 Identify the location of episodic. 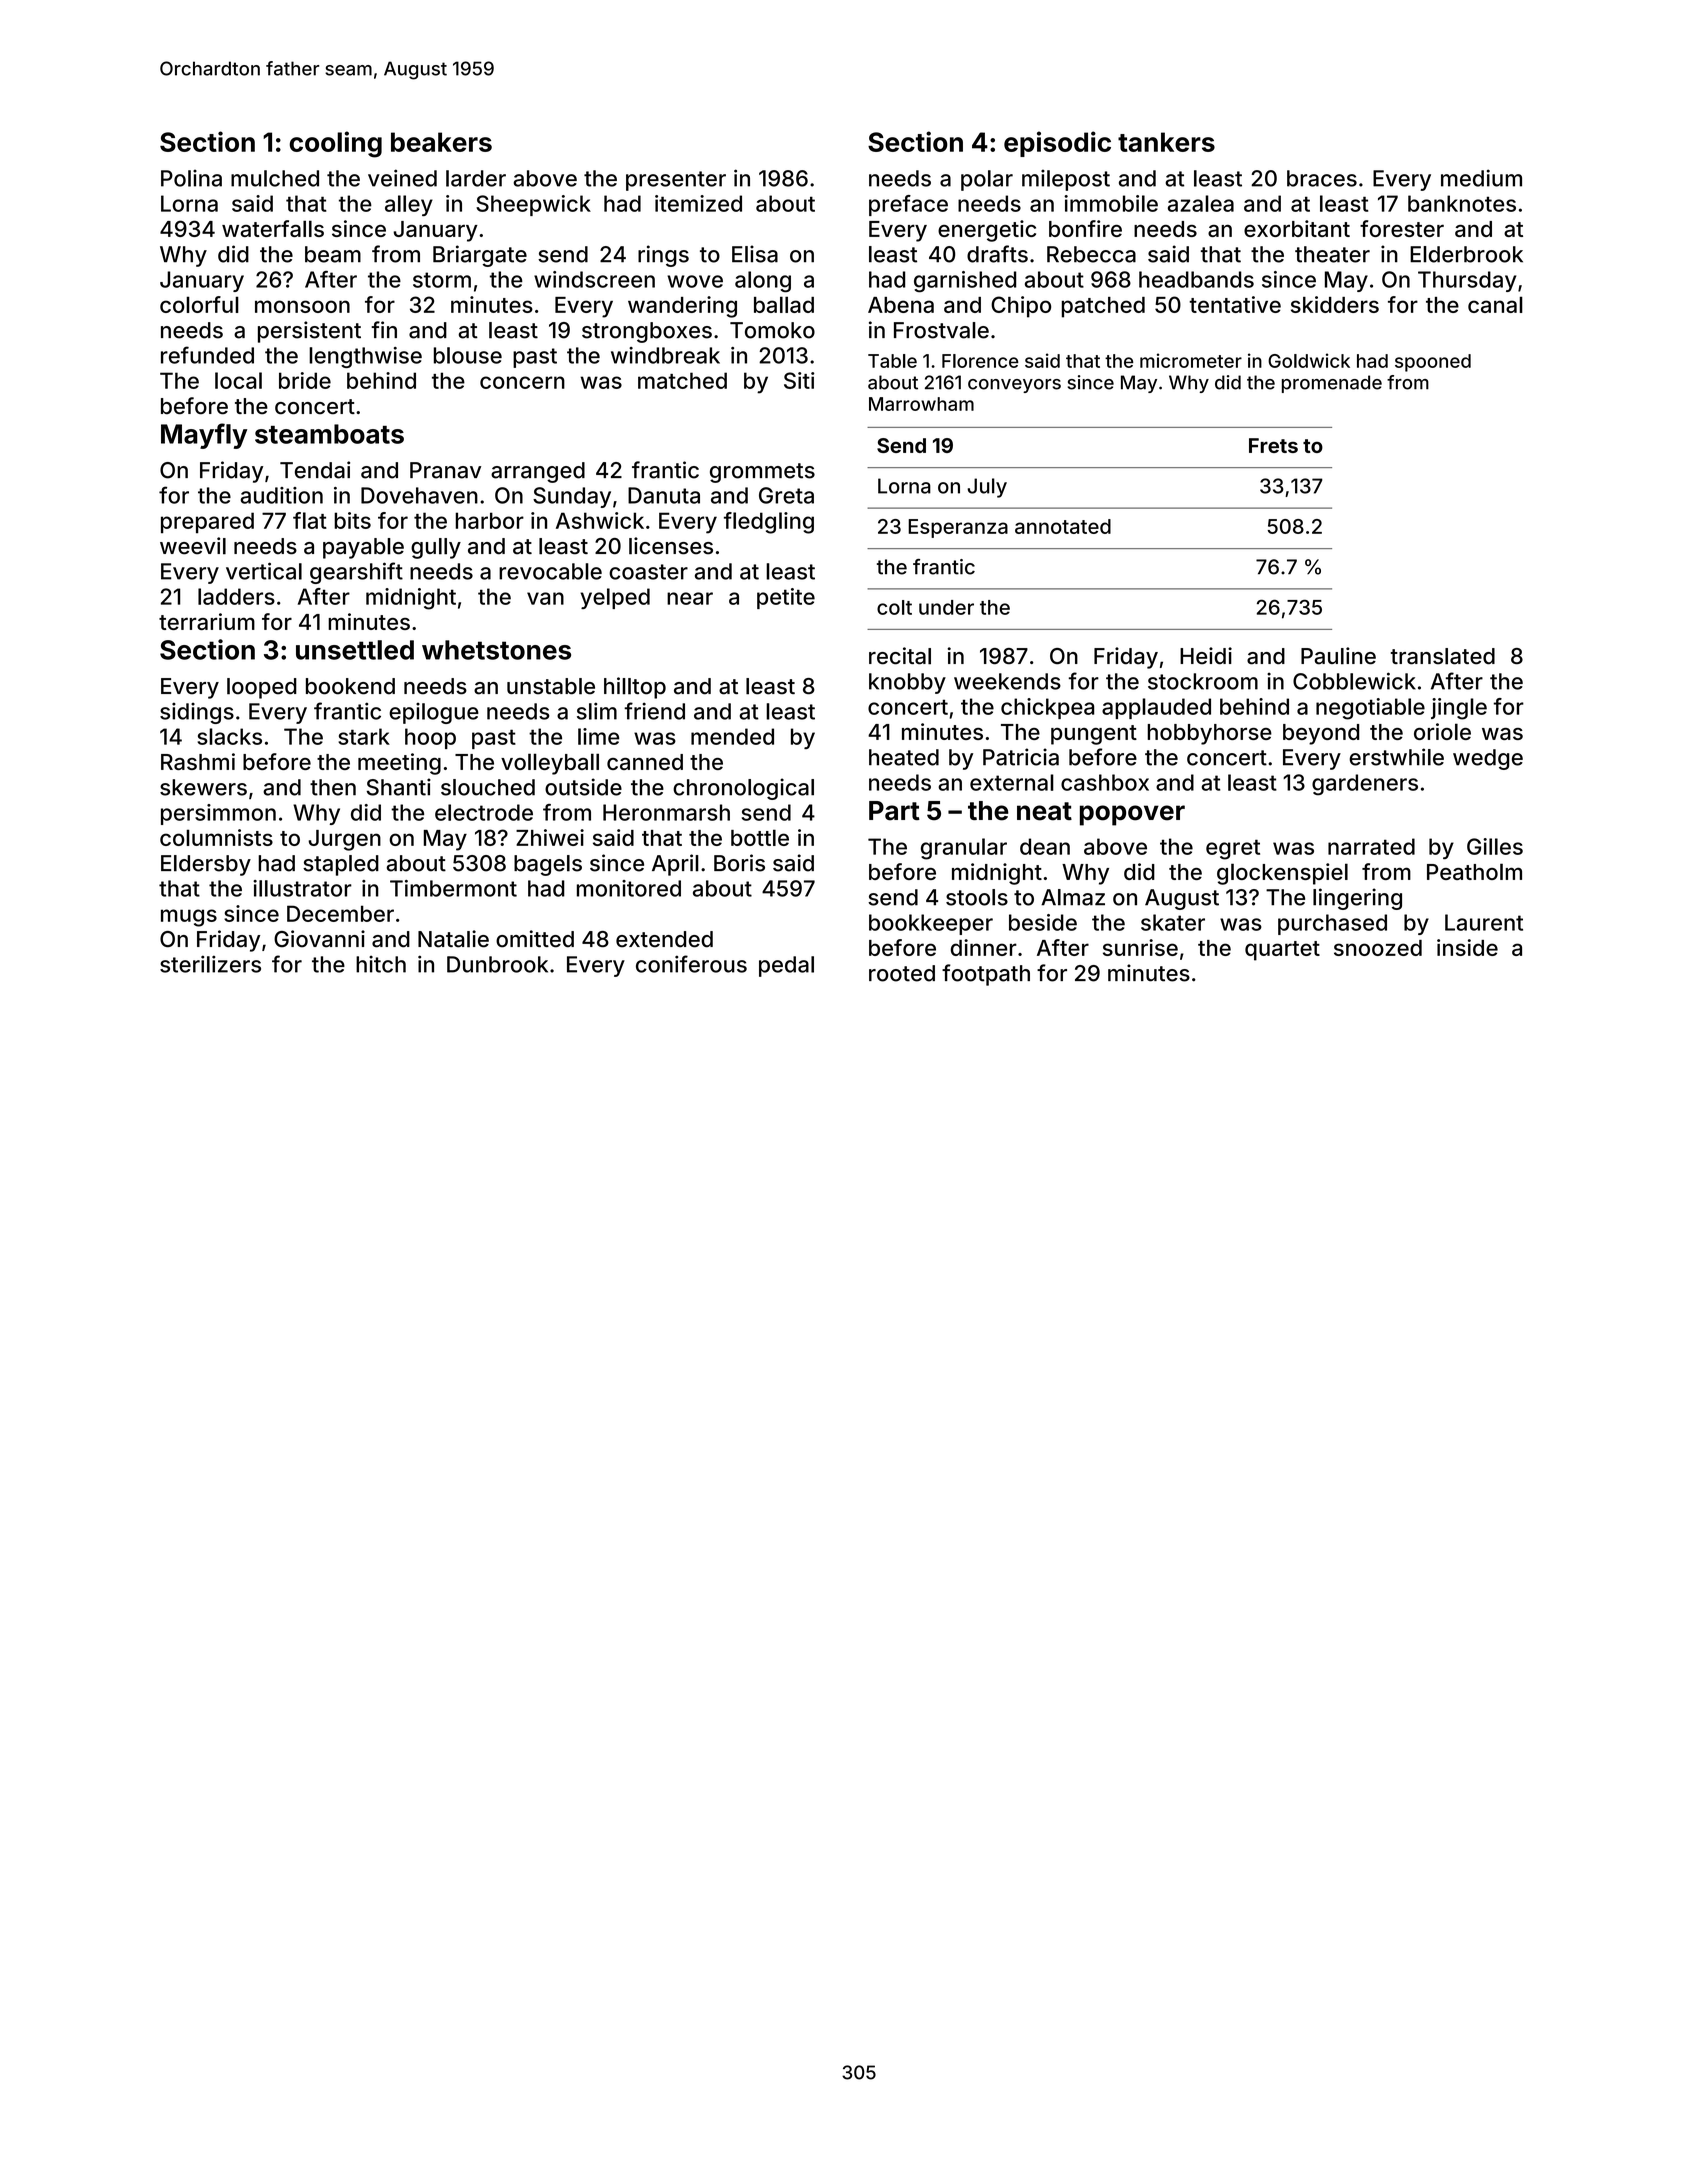
(1057, 144).
